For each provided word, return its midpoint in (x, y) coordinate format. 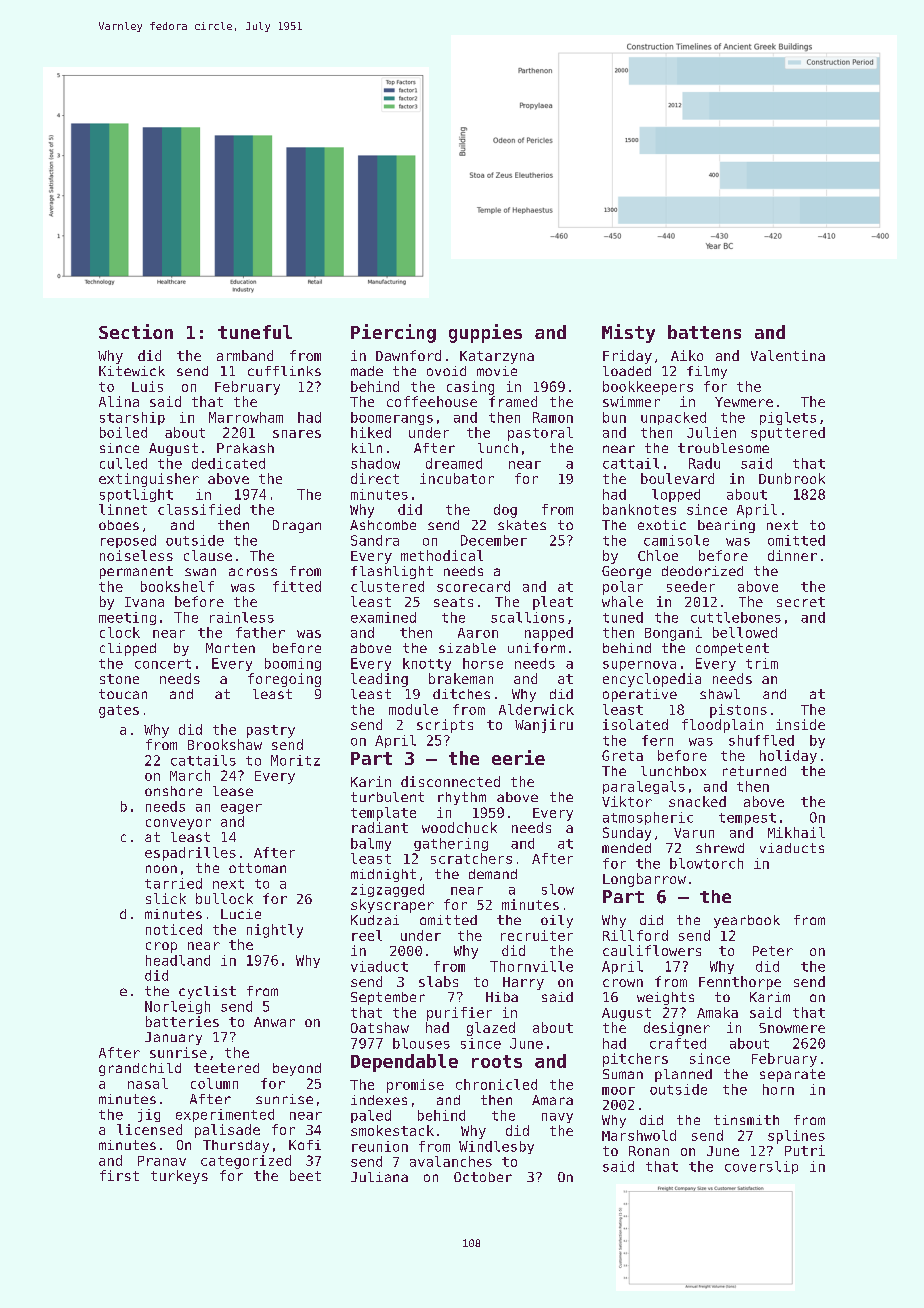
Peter (773, 951)
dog (505, 511)
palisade (227, 1131)
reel (367, 935)
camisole (676, 540)
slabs (438, 981)
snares (297, 434)
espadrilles (190, 854)
